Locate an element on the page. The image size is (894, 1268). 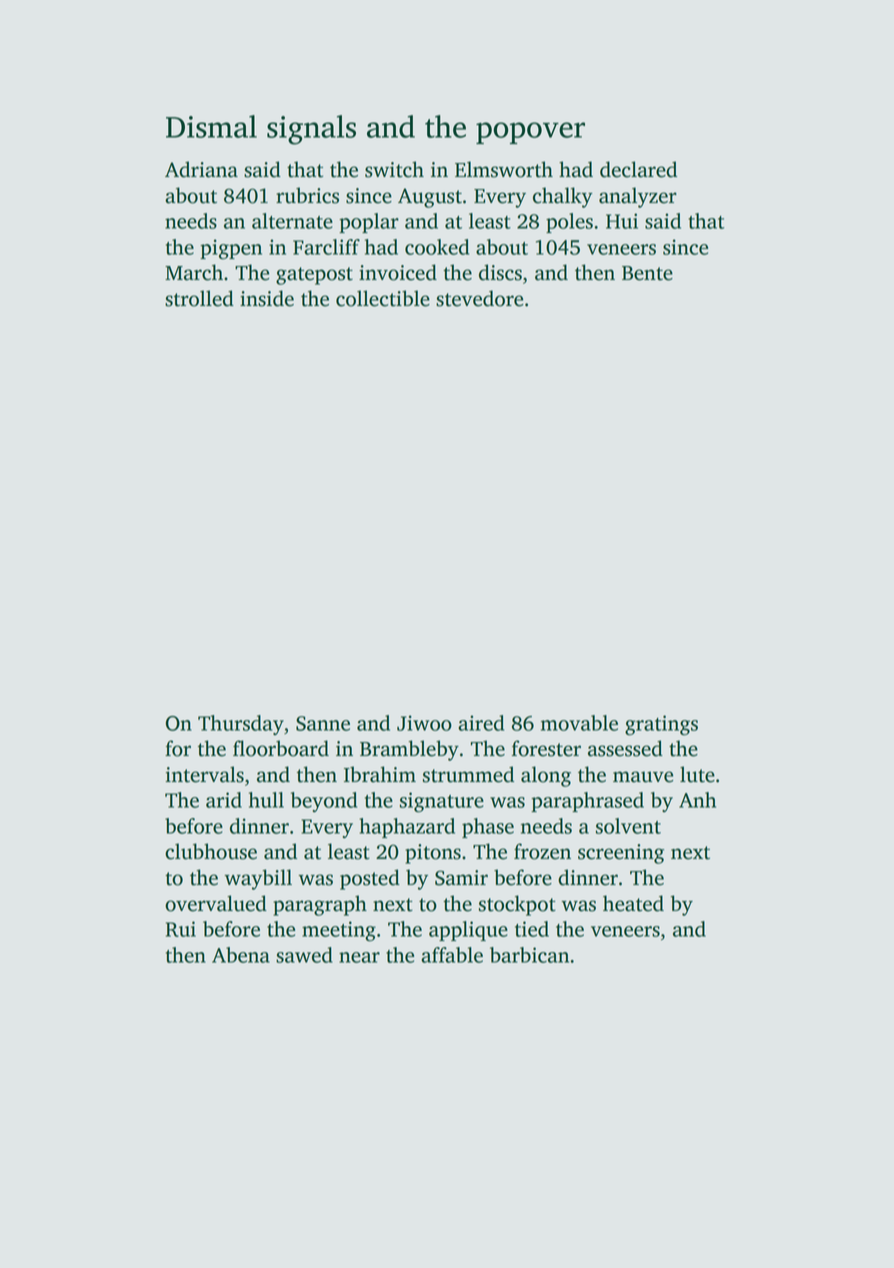
Bente is located at coordinates (647, 273).
